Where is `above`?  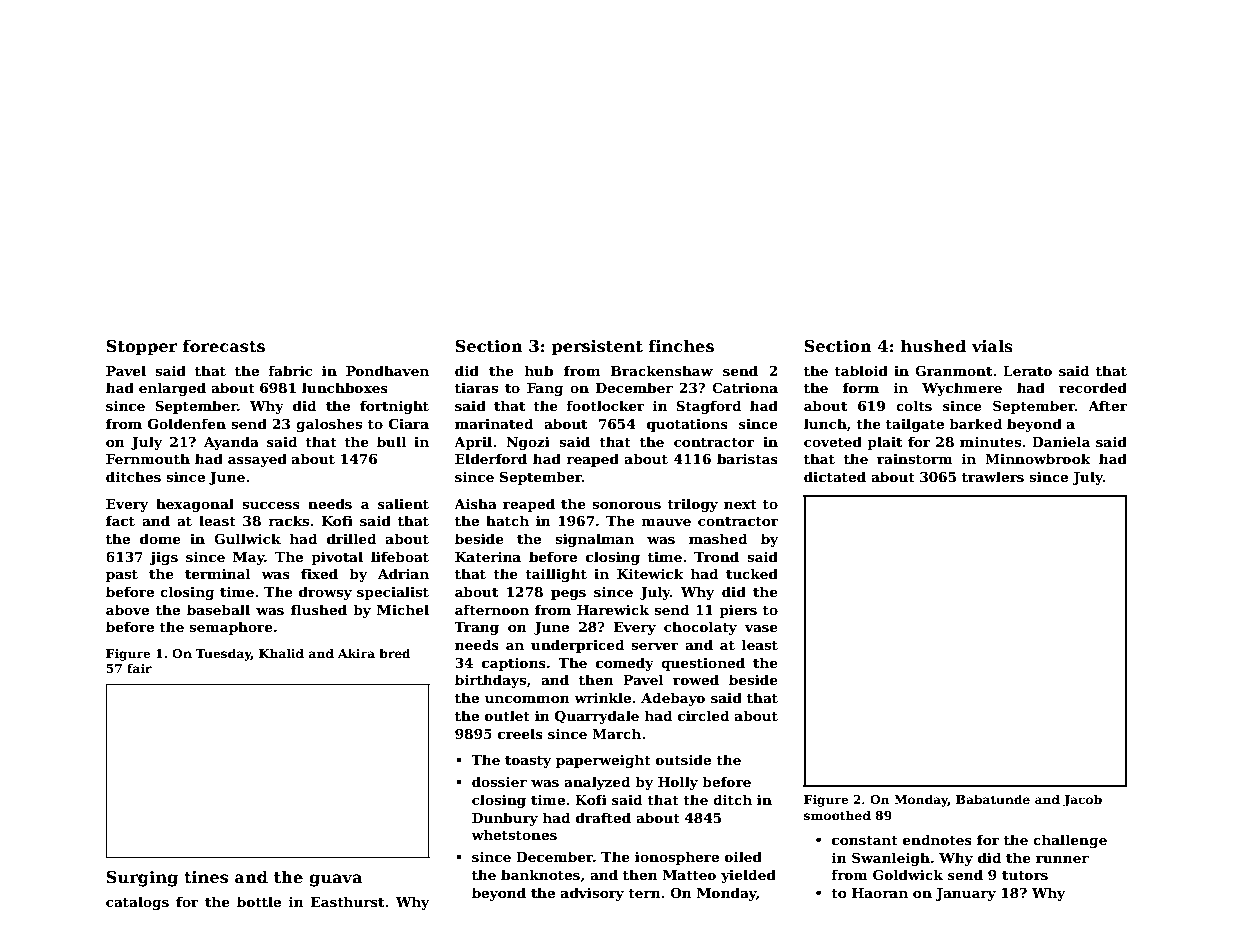 above is located at coordinates (127, 609).
